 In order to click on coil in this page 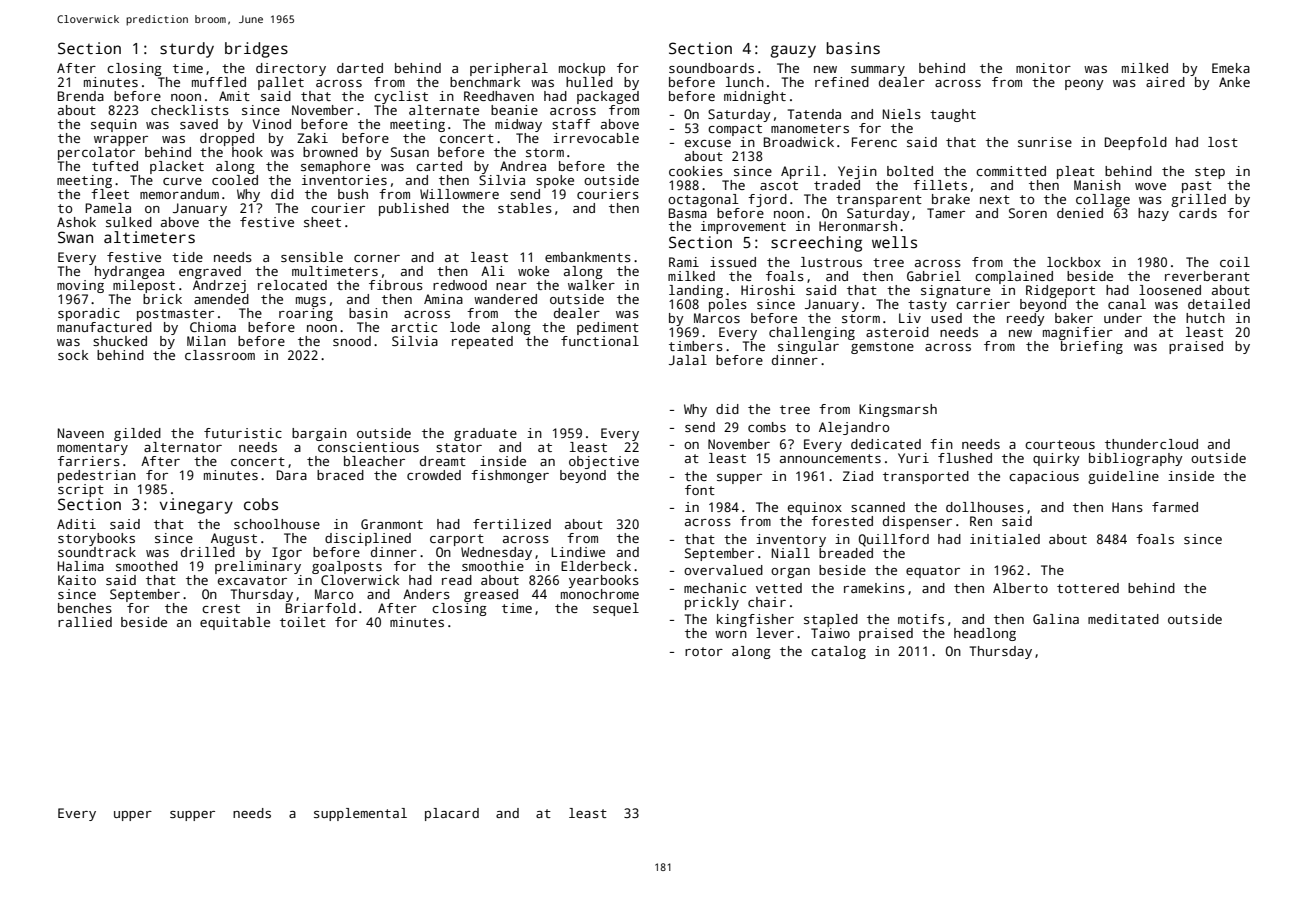, I will do `click(1235, 262)`.
